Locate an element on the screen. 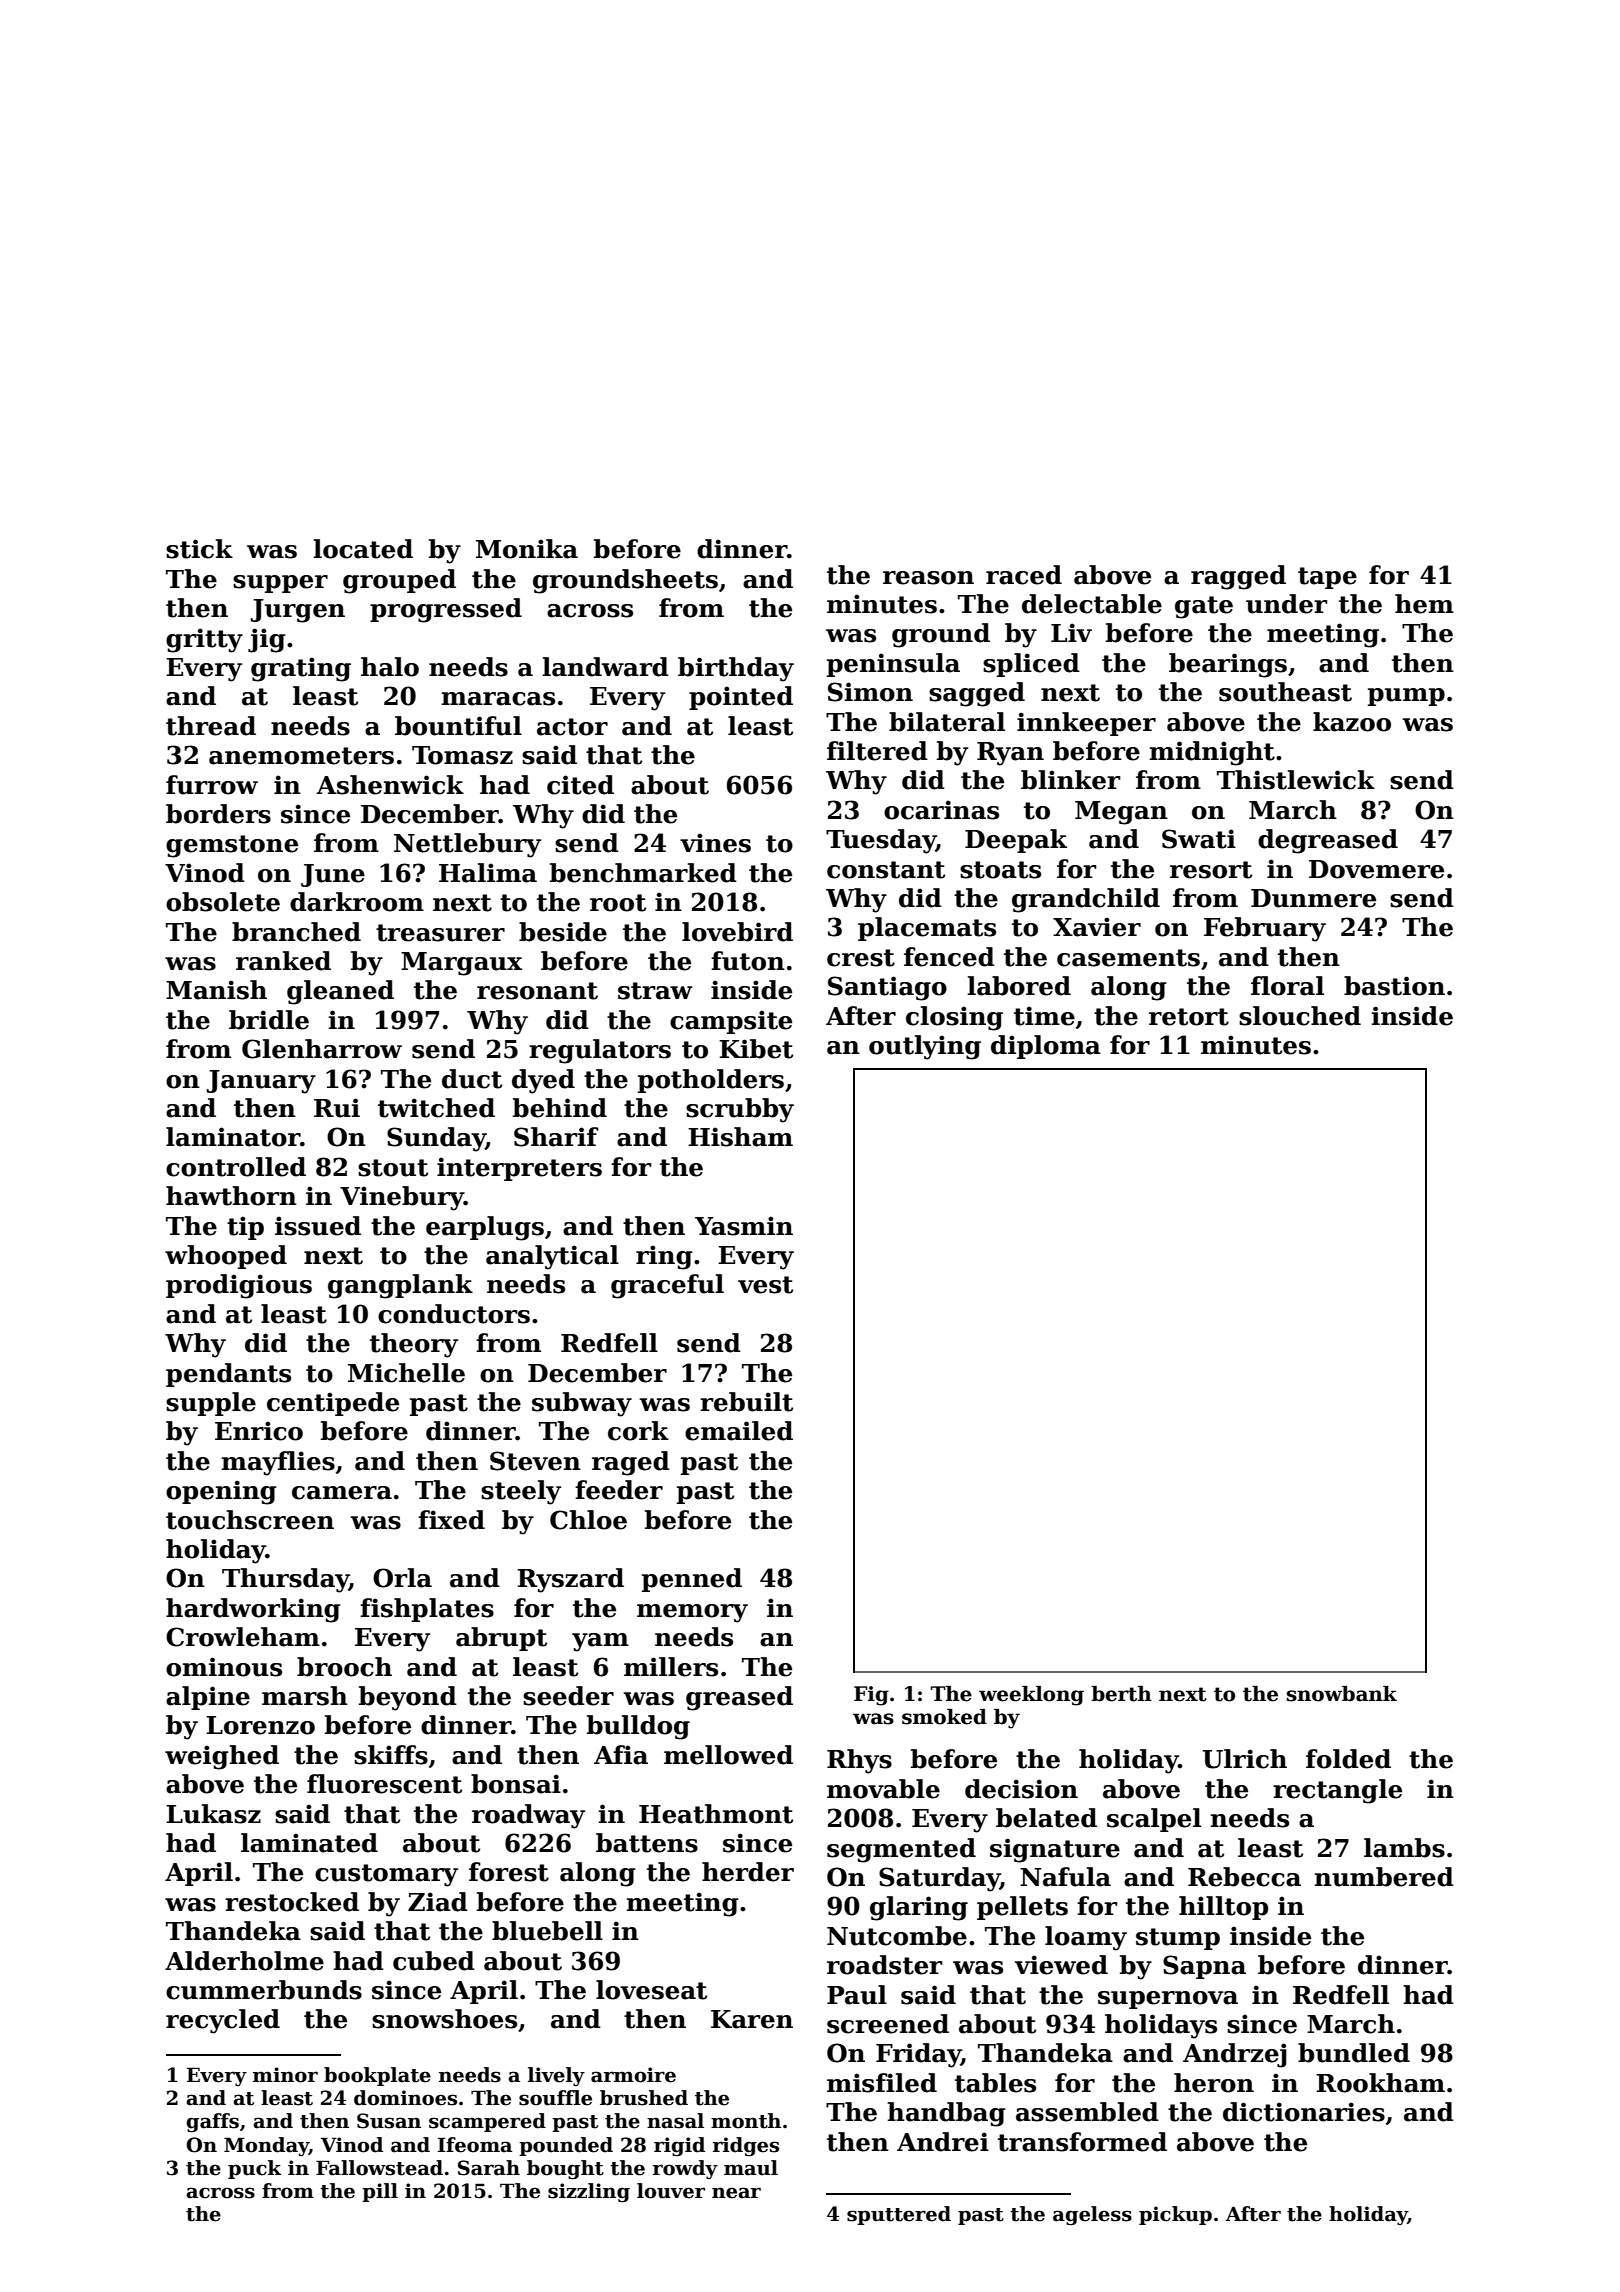  decision is located at coordinates (1021, 1789).
